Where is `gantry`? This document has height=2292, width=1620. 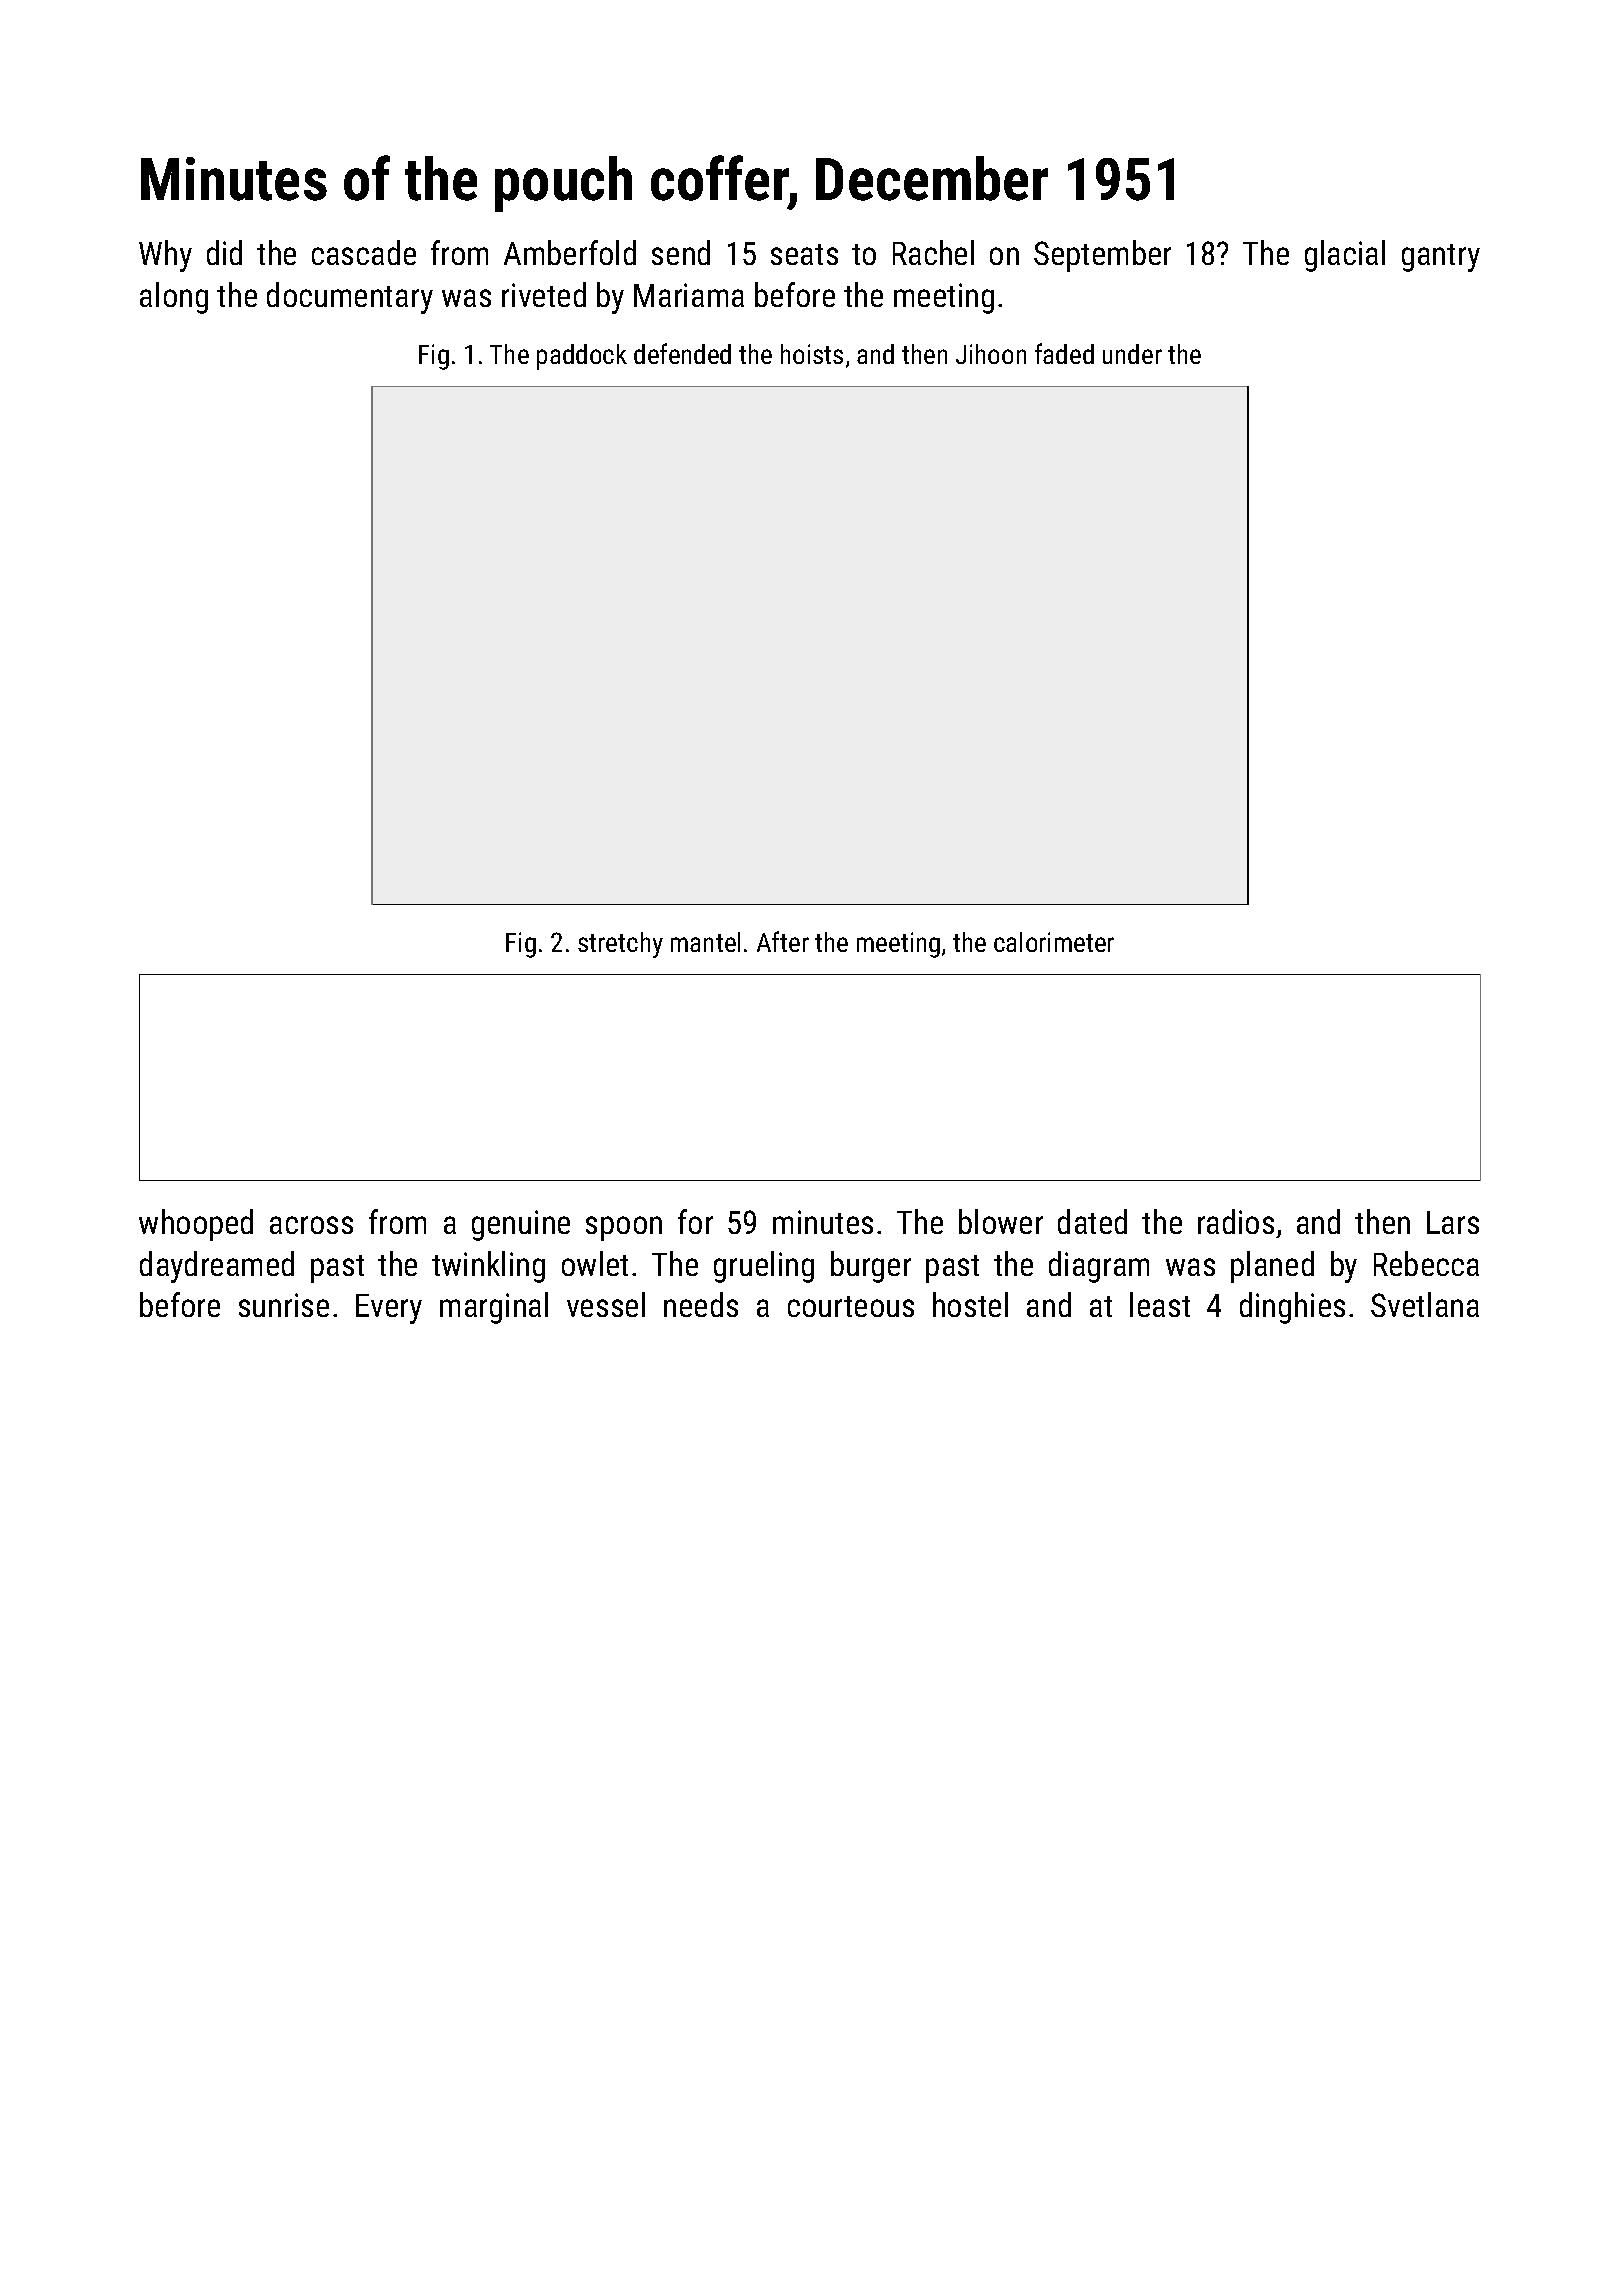 gantry is located at coordinates (1441, 258).
